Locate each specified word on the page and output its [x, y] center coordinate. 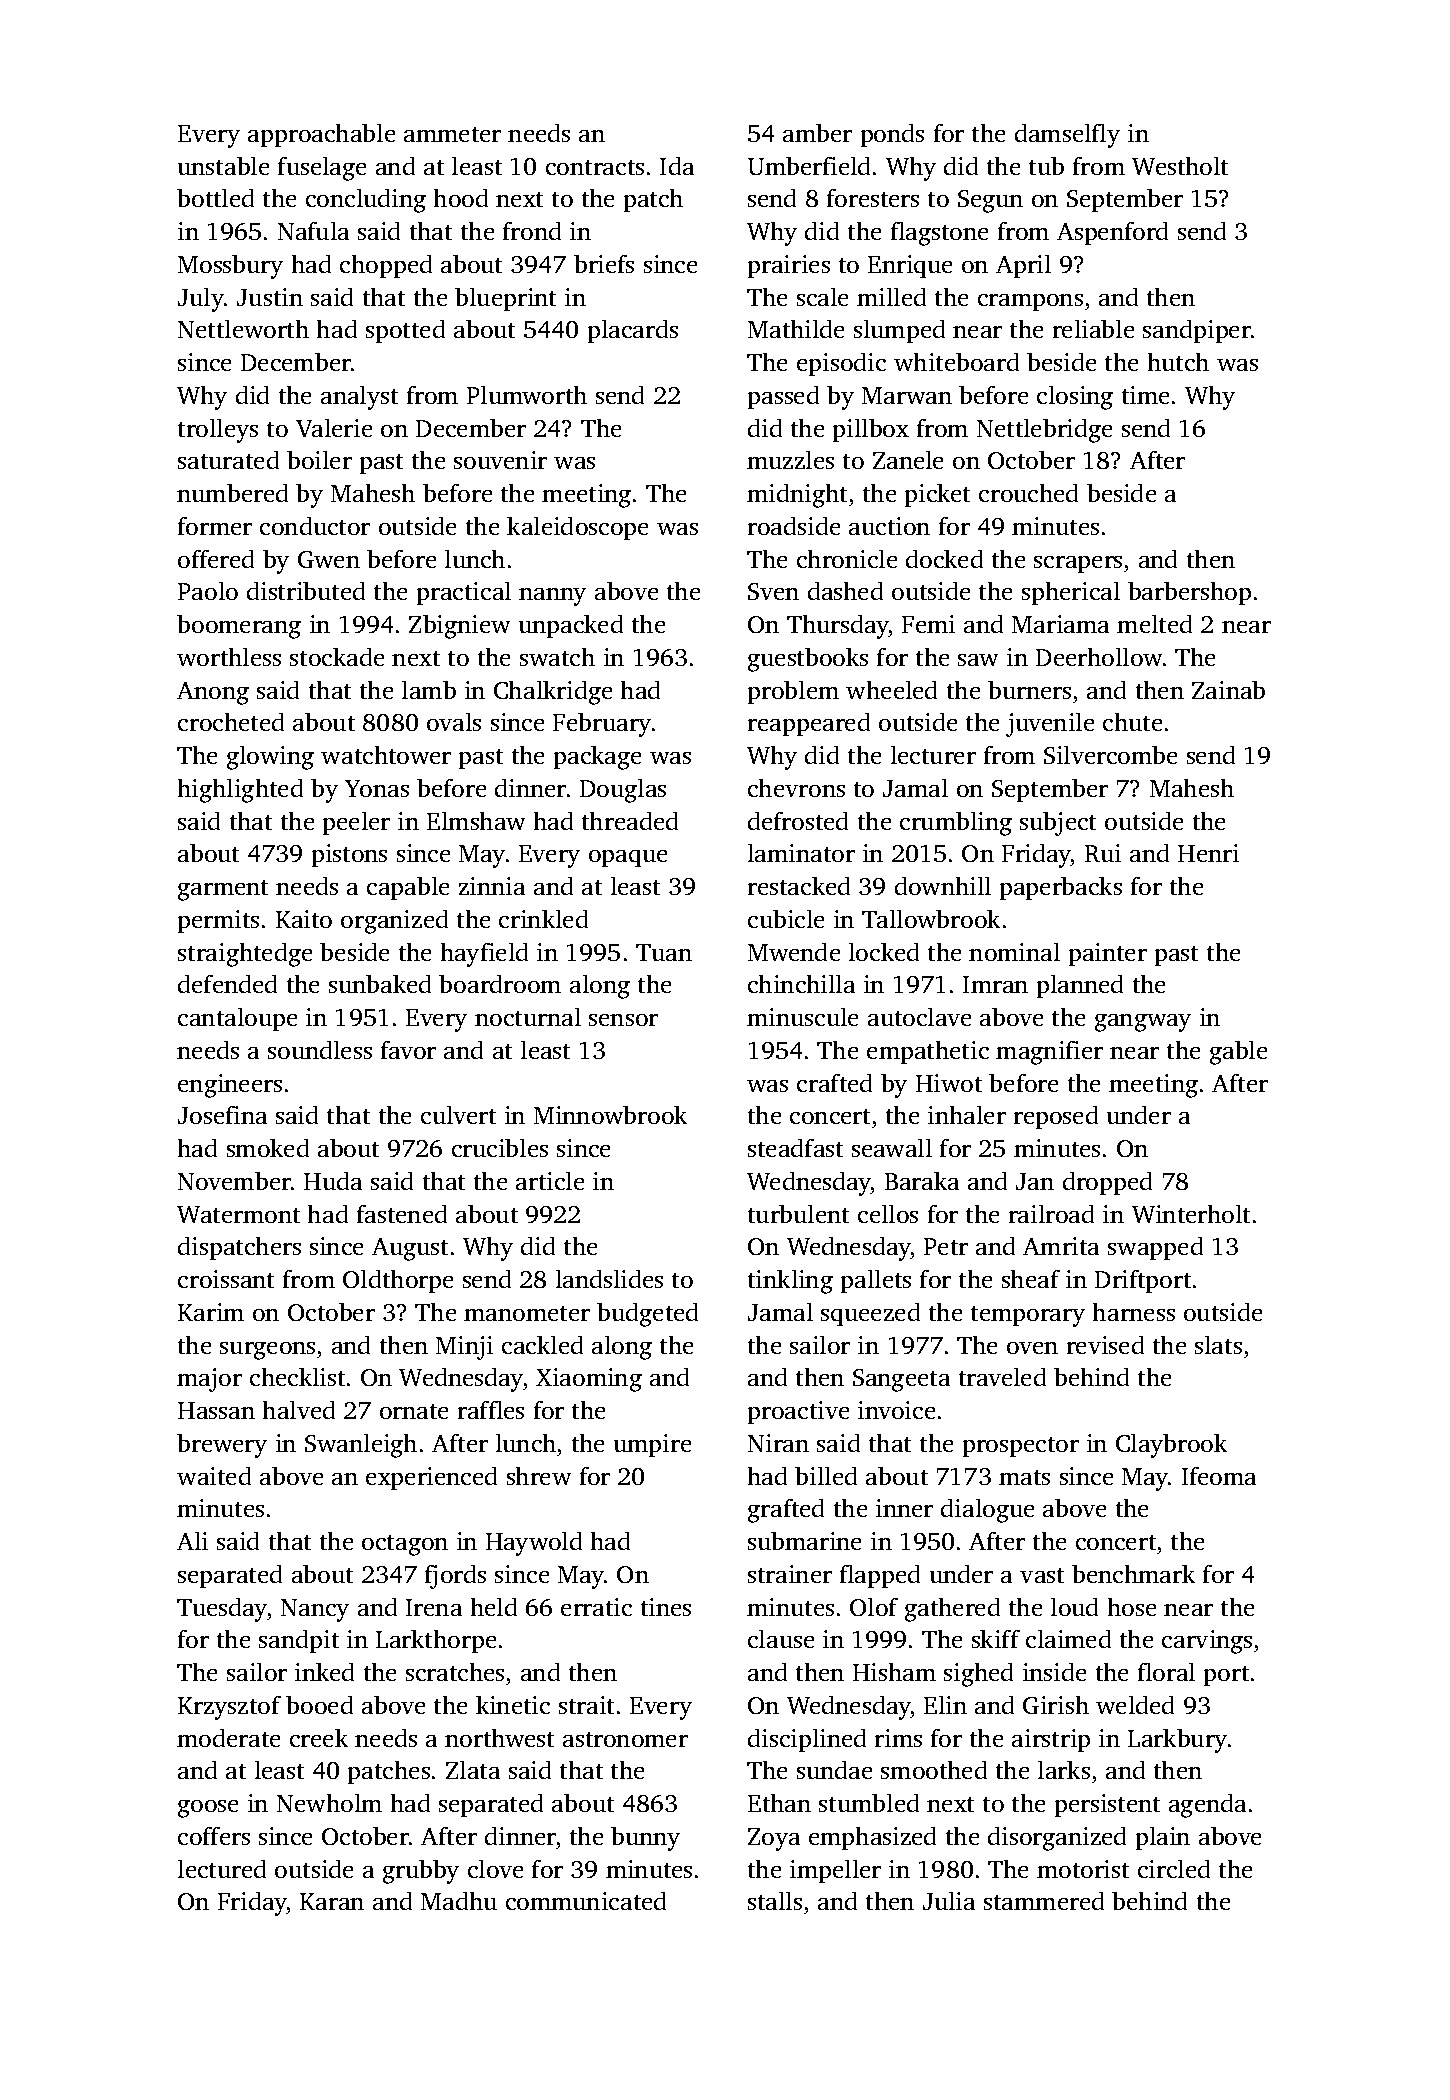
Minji [464, 1348]
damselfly [1067, 136]
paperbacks [1061, 888]
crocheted [231, 722]
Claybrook [1171, 1446]
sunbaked [380, 984]
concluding [366, 201]
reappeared [809, 724]
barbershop [1189, 593]
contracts [595, 167]
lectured [222, 1869]
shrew [539, 1476]
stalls [775, 1901]
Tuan [664, 952]
